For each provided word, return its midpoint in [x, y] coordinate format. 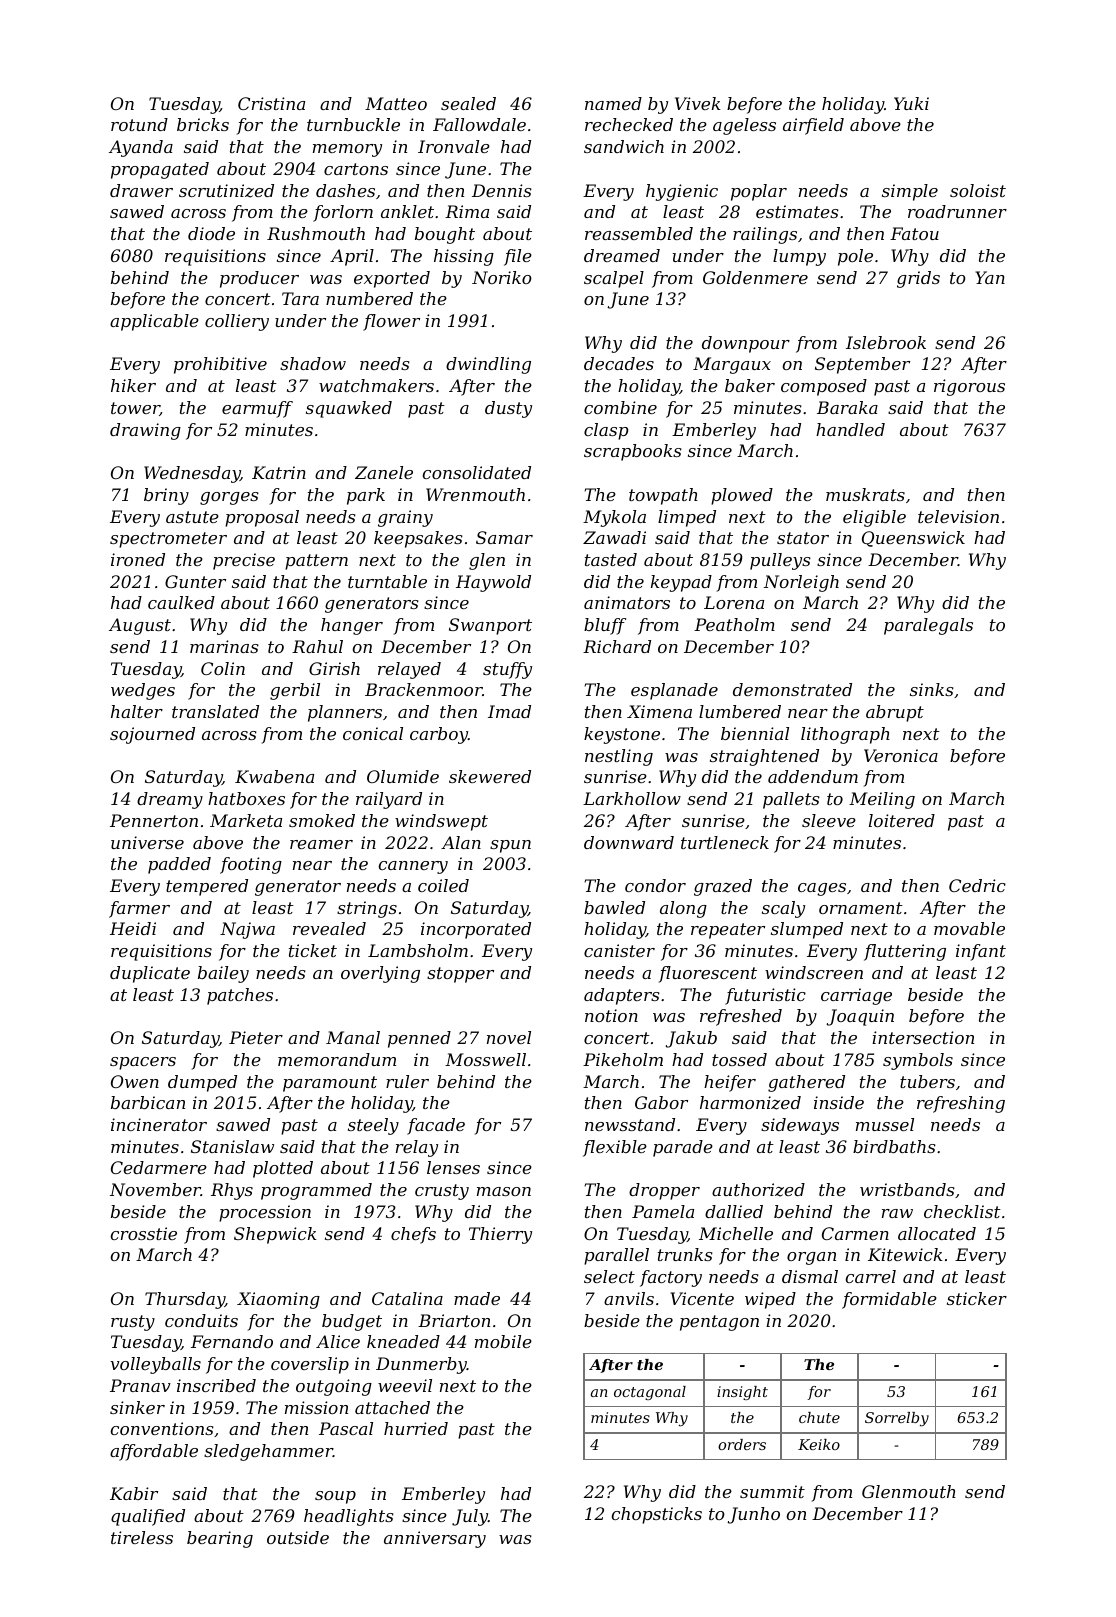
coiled [443, 885]
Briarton [454, 1320]
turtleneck [725, 842]
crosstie [144, 1233]
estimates [797, 211]
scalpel [614, 279]
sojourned [152, 735]
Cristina [271, 103]
